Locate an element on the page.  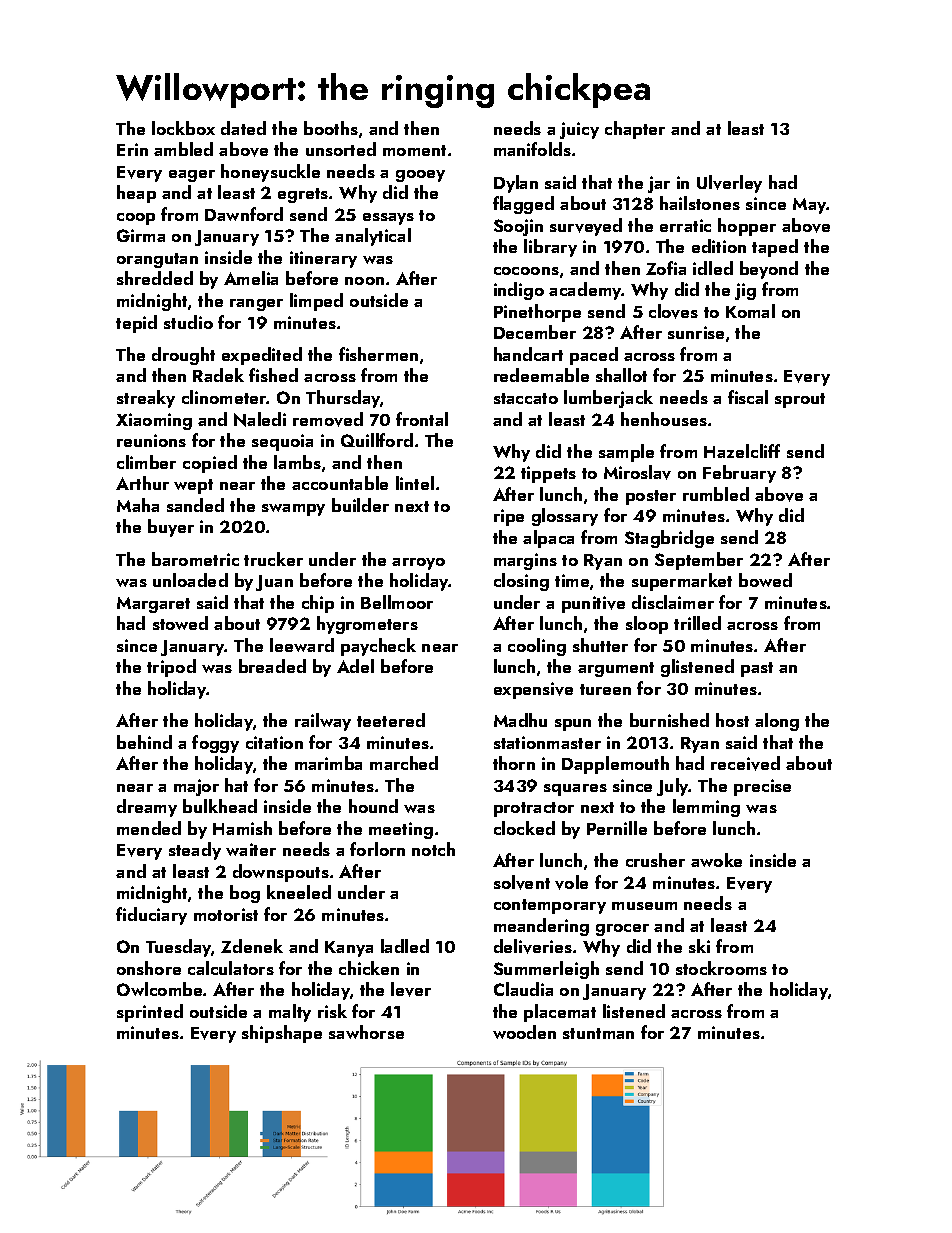
juicy is located at coordinates (579, 130).
